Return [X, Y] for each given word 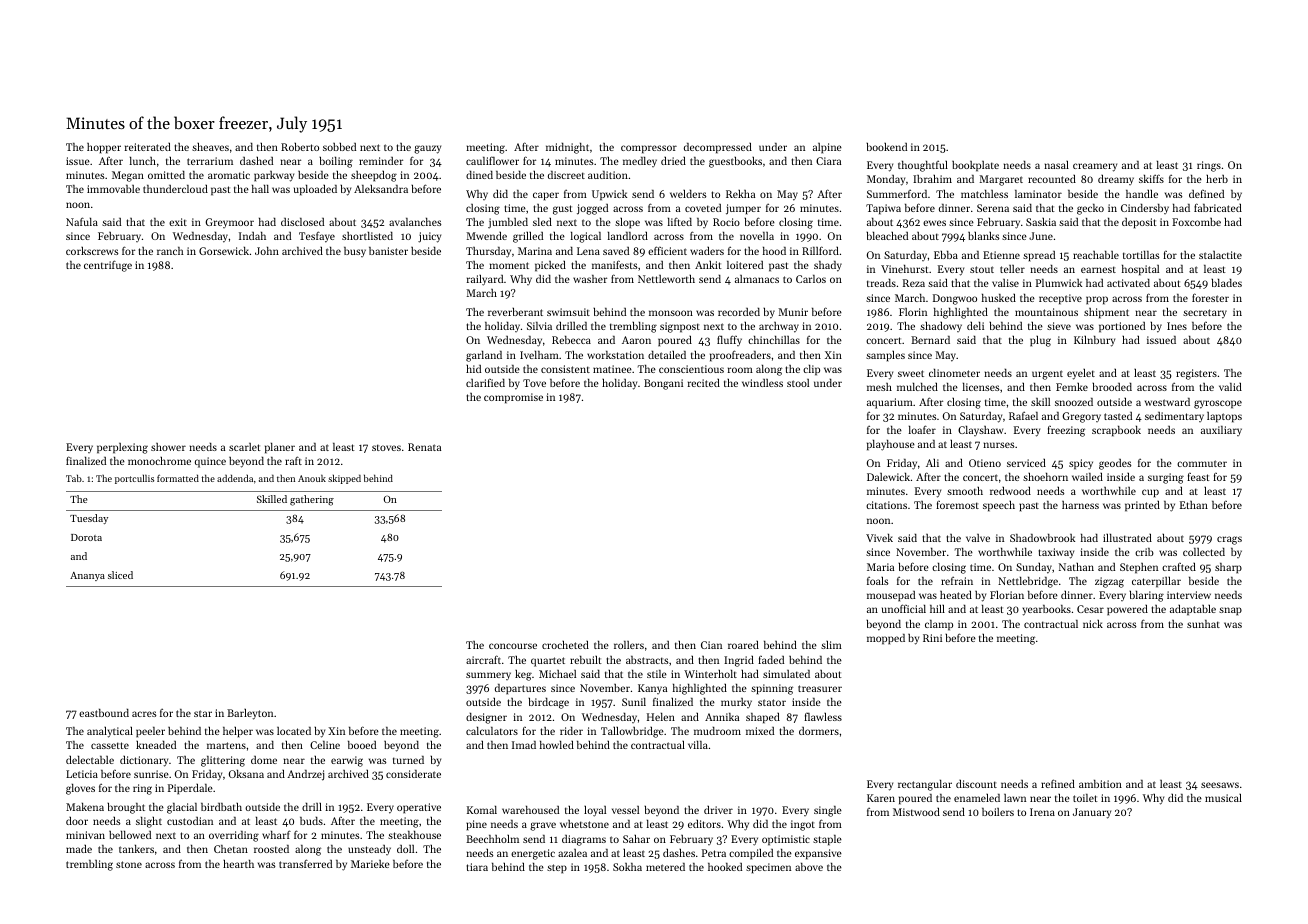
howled [557, 745]
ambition [1100, 784]
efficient [667, 250]
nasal [1056, 165]
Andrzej [305, 775]
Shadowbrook [1042, 538]
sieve [1059, 326]
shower [168, 447]
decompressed [718, 148]
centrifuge [108, 266]
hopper [104, 148]
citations [886, 505]
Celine [325, 745]
